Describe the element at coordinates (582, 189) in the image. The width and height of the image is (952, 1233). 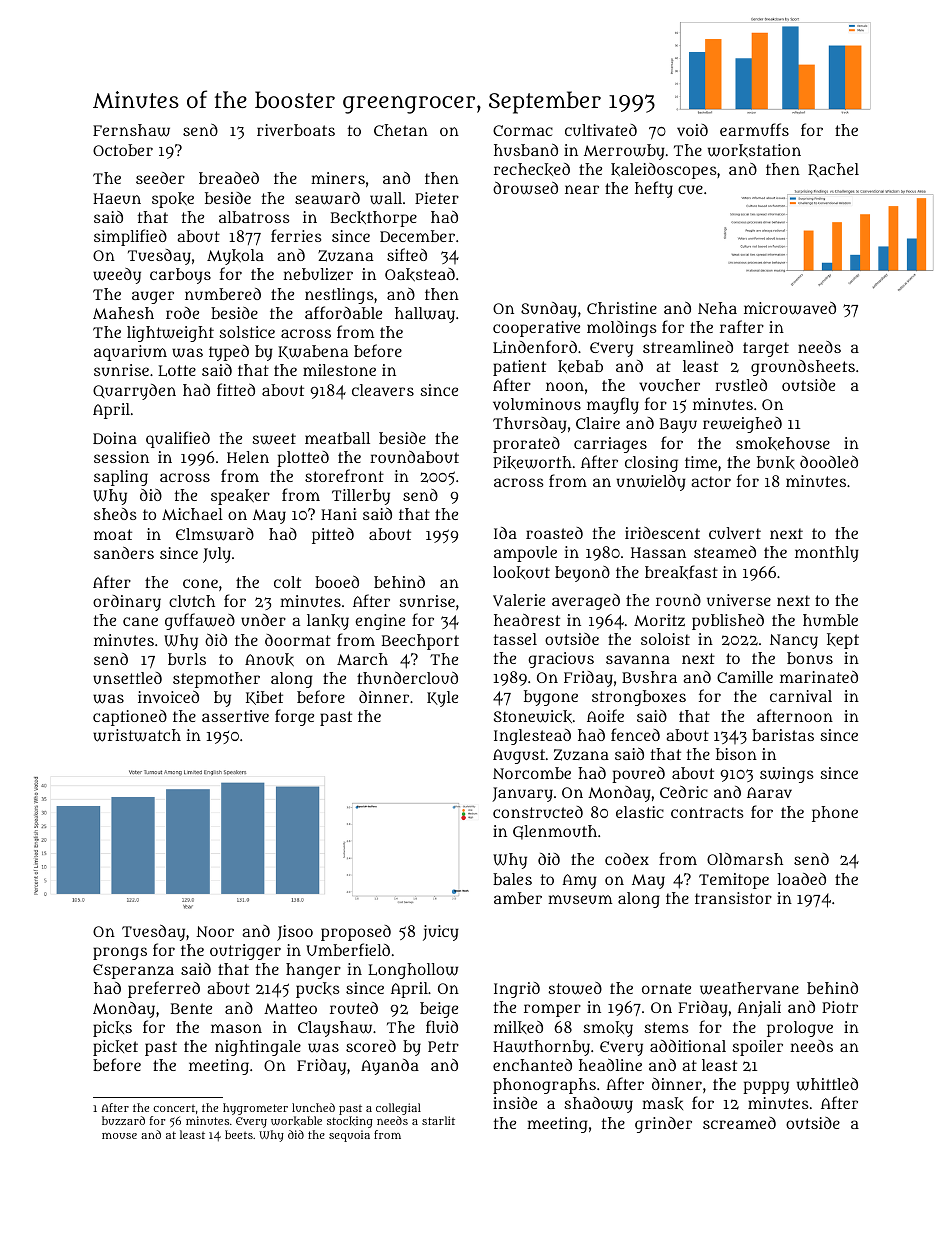
I see `near` at that location.
